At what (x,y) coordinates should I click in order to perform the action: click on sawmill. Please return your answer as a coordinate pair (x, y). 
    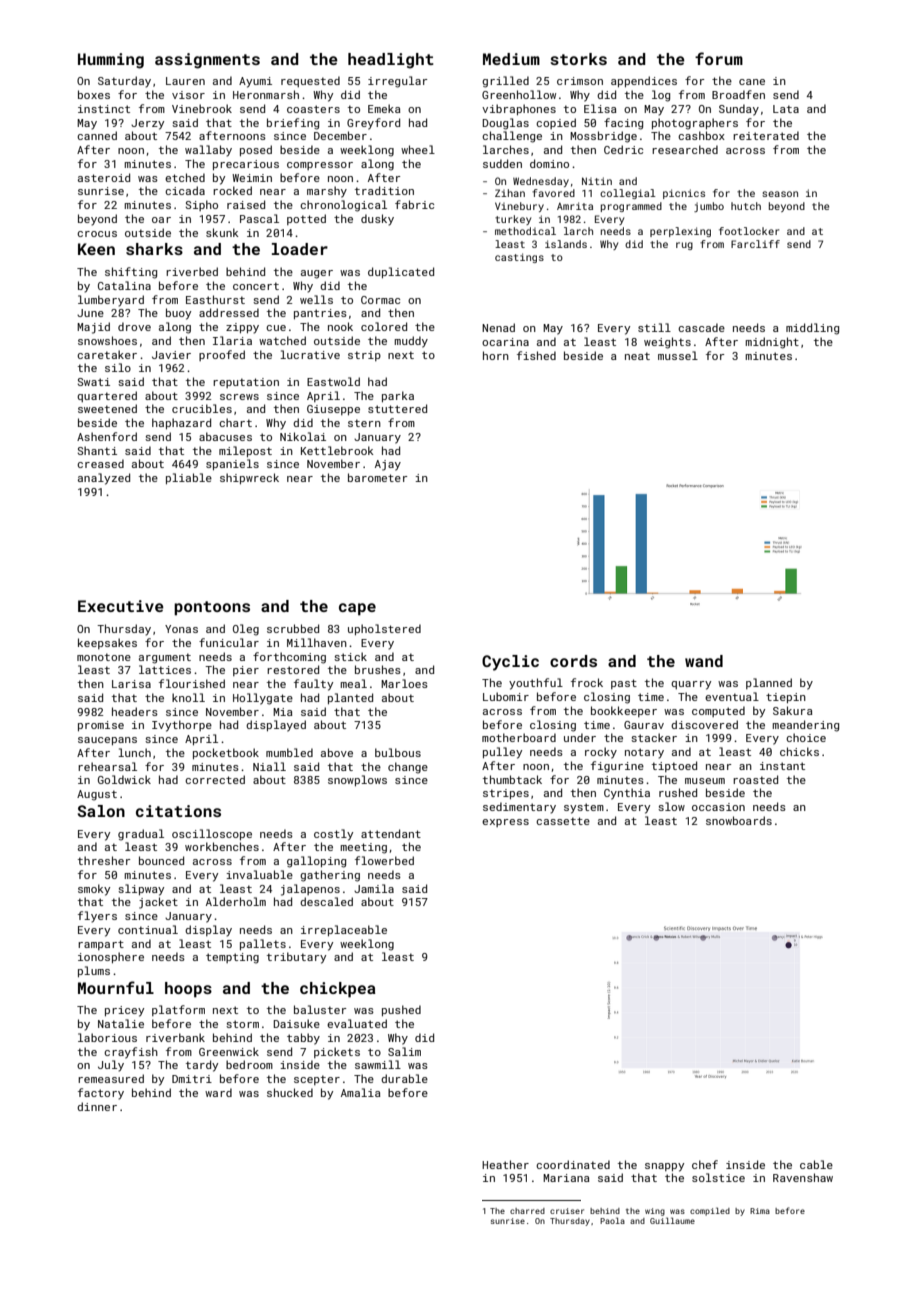
    Looking at the image, I should click on (378, 1064).
